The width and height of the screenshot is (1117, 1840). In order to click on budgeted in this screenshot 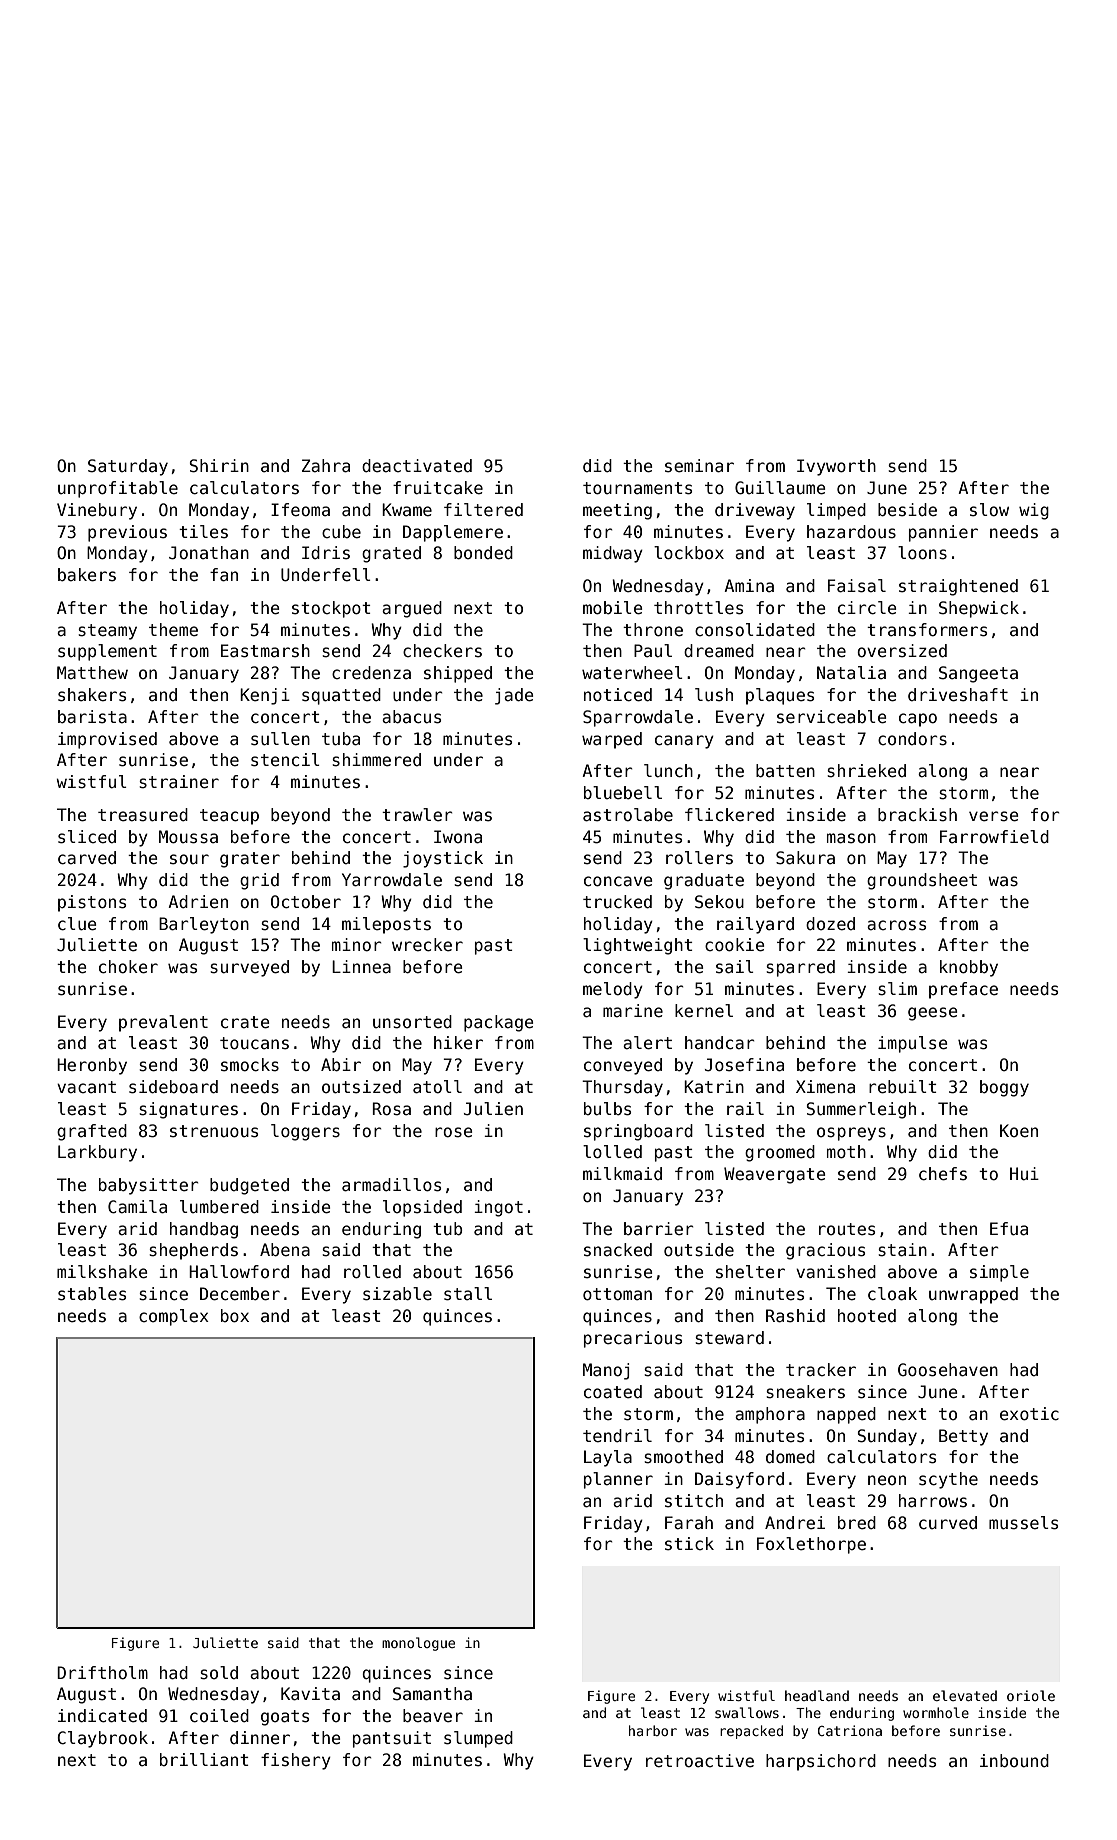, I will do `click(249, 1186)`.
